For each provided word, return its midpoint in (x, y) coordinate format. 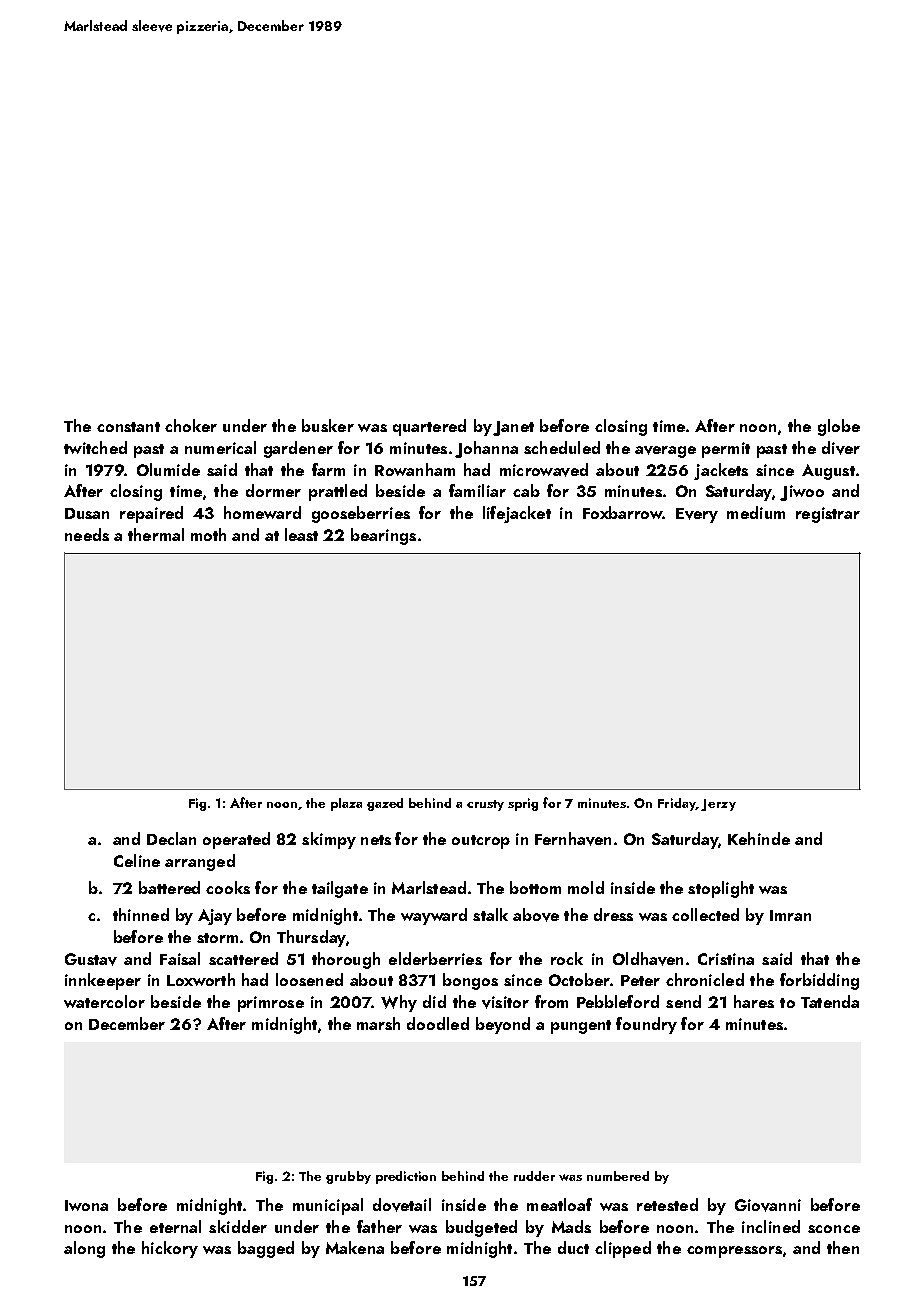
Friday (677, 804)
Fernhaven (573, 839)
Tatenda (830, 1001)
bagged (266, 1249)
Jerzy (718, 805)
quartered (429, 427)
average (665, 452)
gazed (385, 804)
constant (128, 427)
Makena (355, 1247)
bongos (470, 981)
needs (87, 534)
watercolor (104, 1001)
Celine (137, 860)
